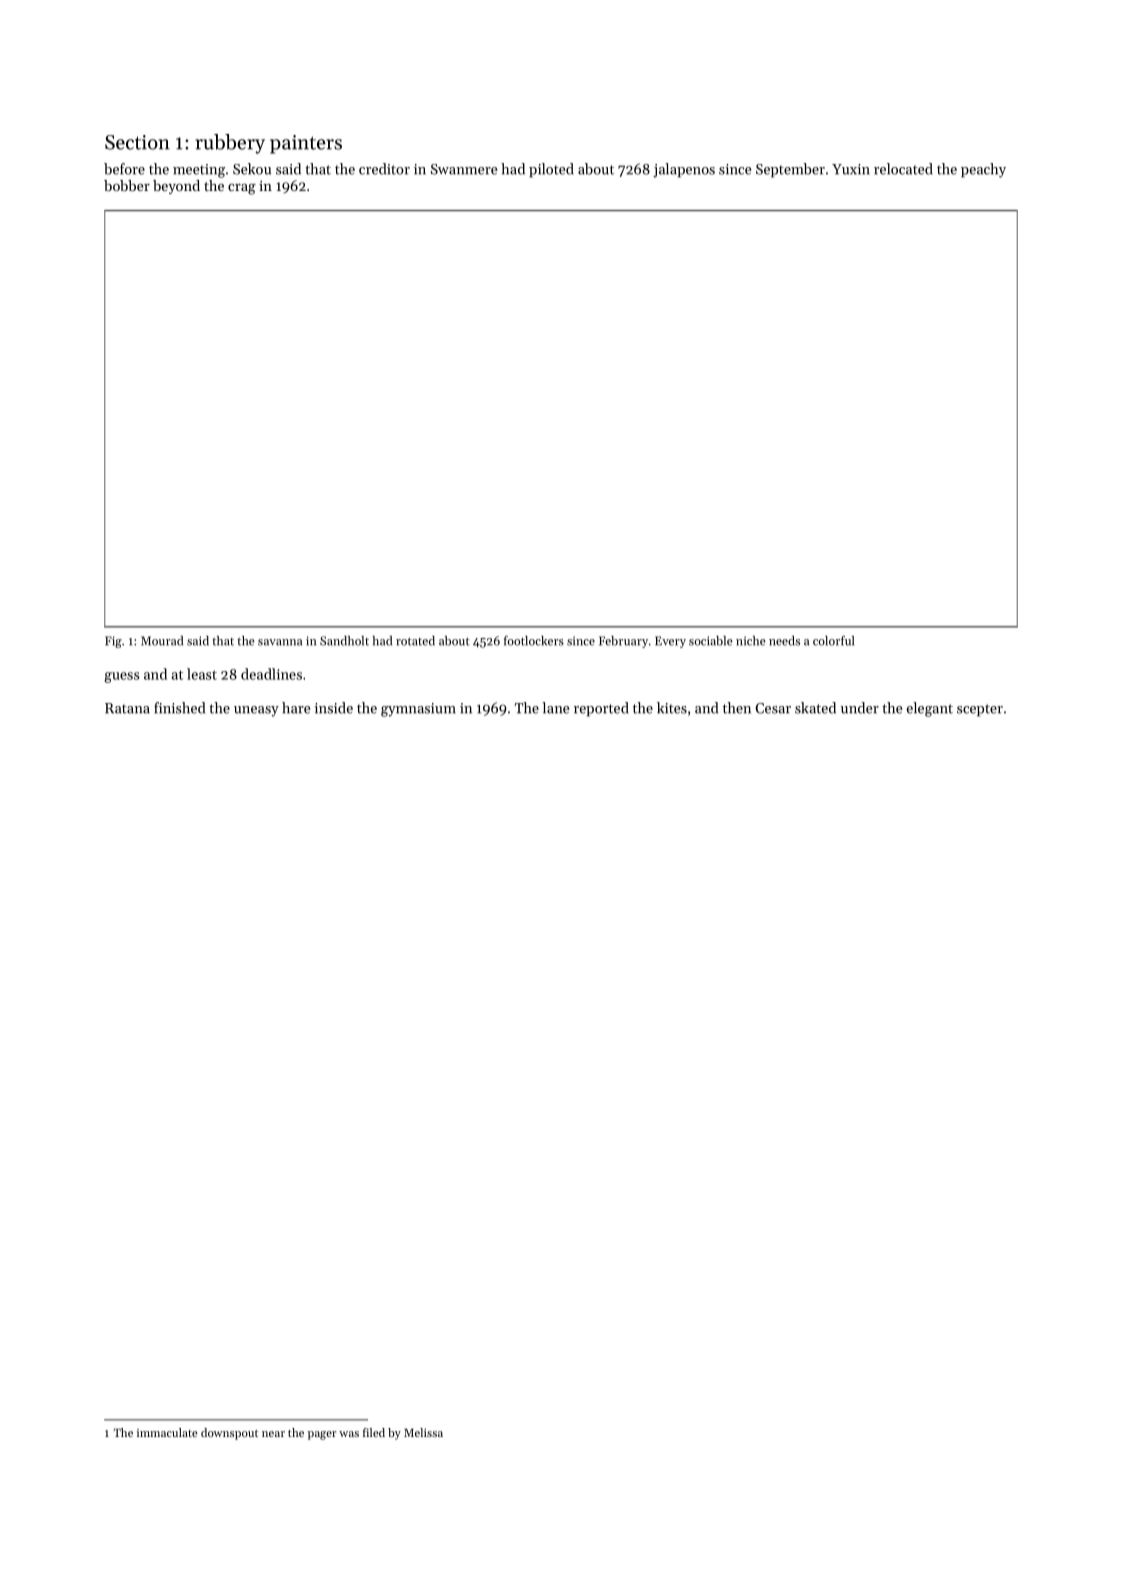  What do you see at coordinates (534, 641) in the image?
I see `footlockers` at bounding box center [534, 641].
